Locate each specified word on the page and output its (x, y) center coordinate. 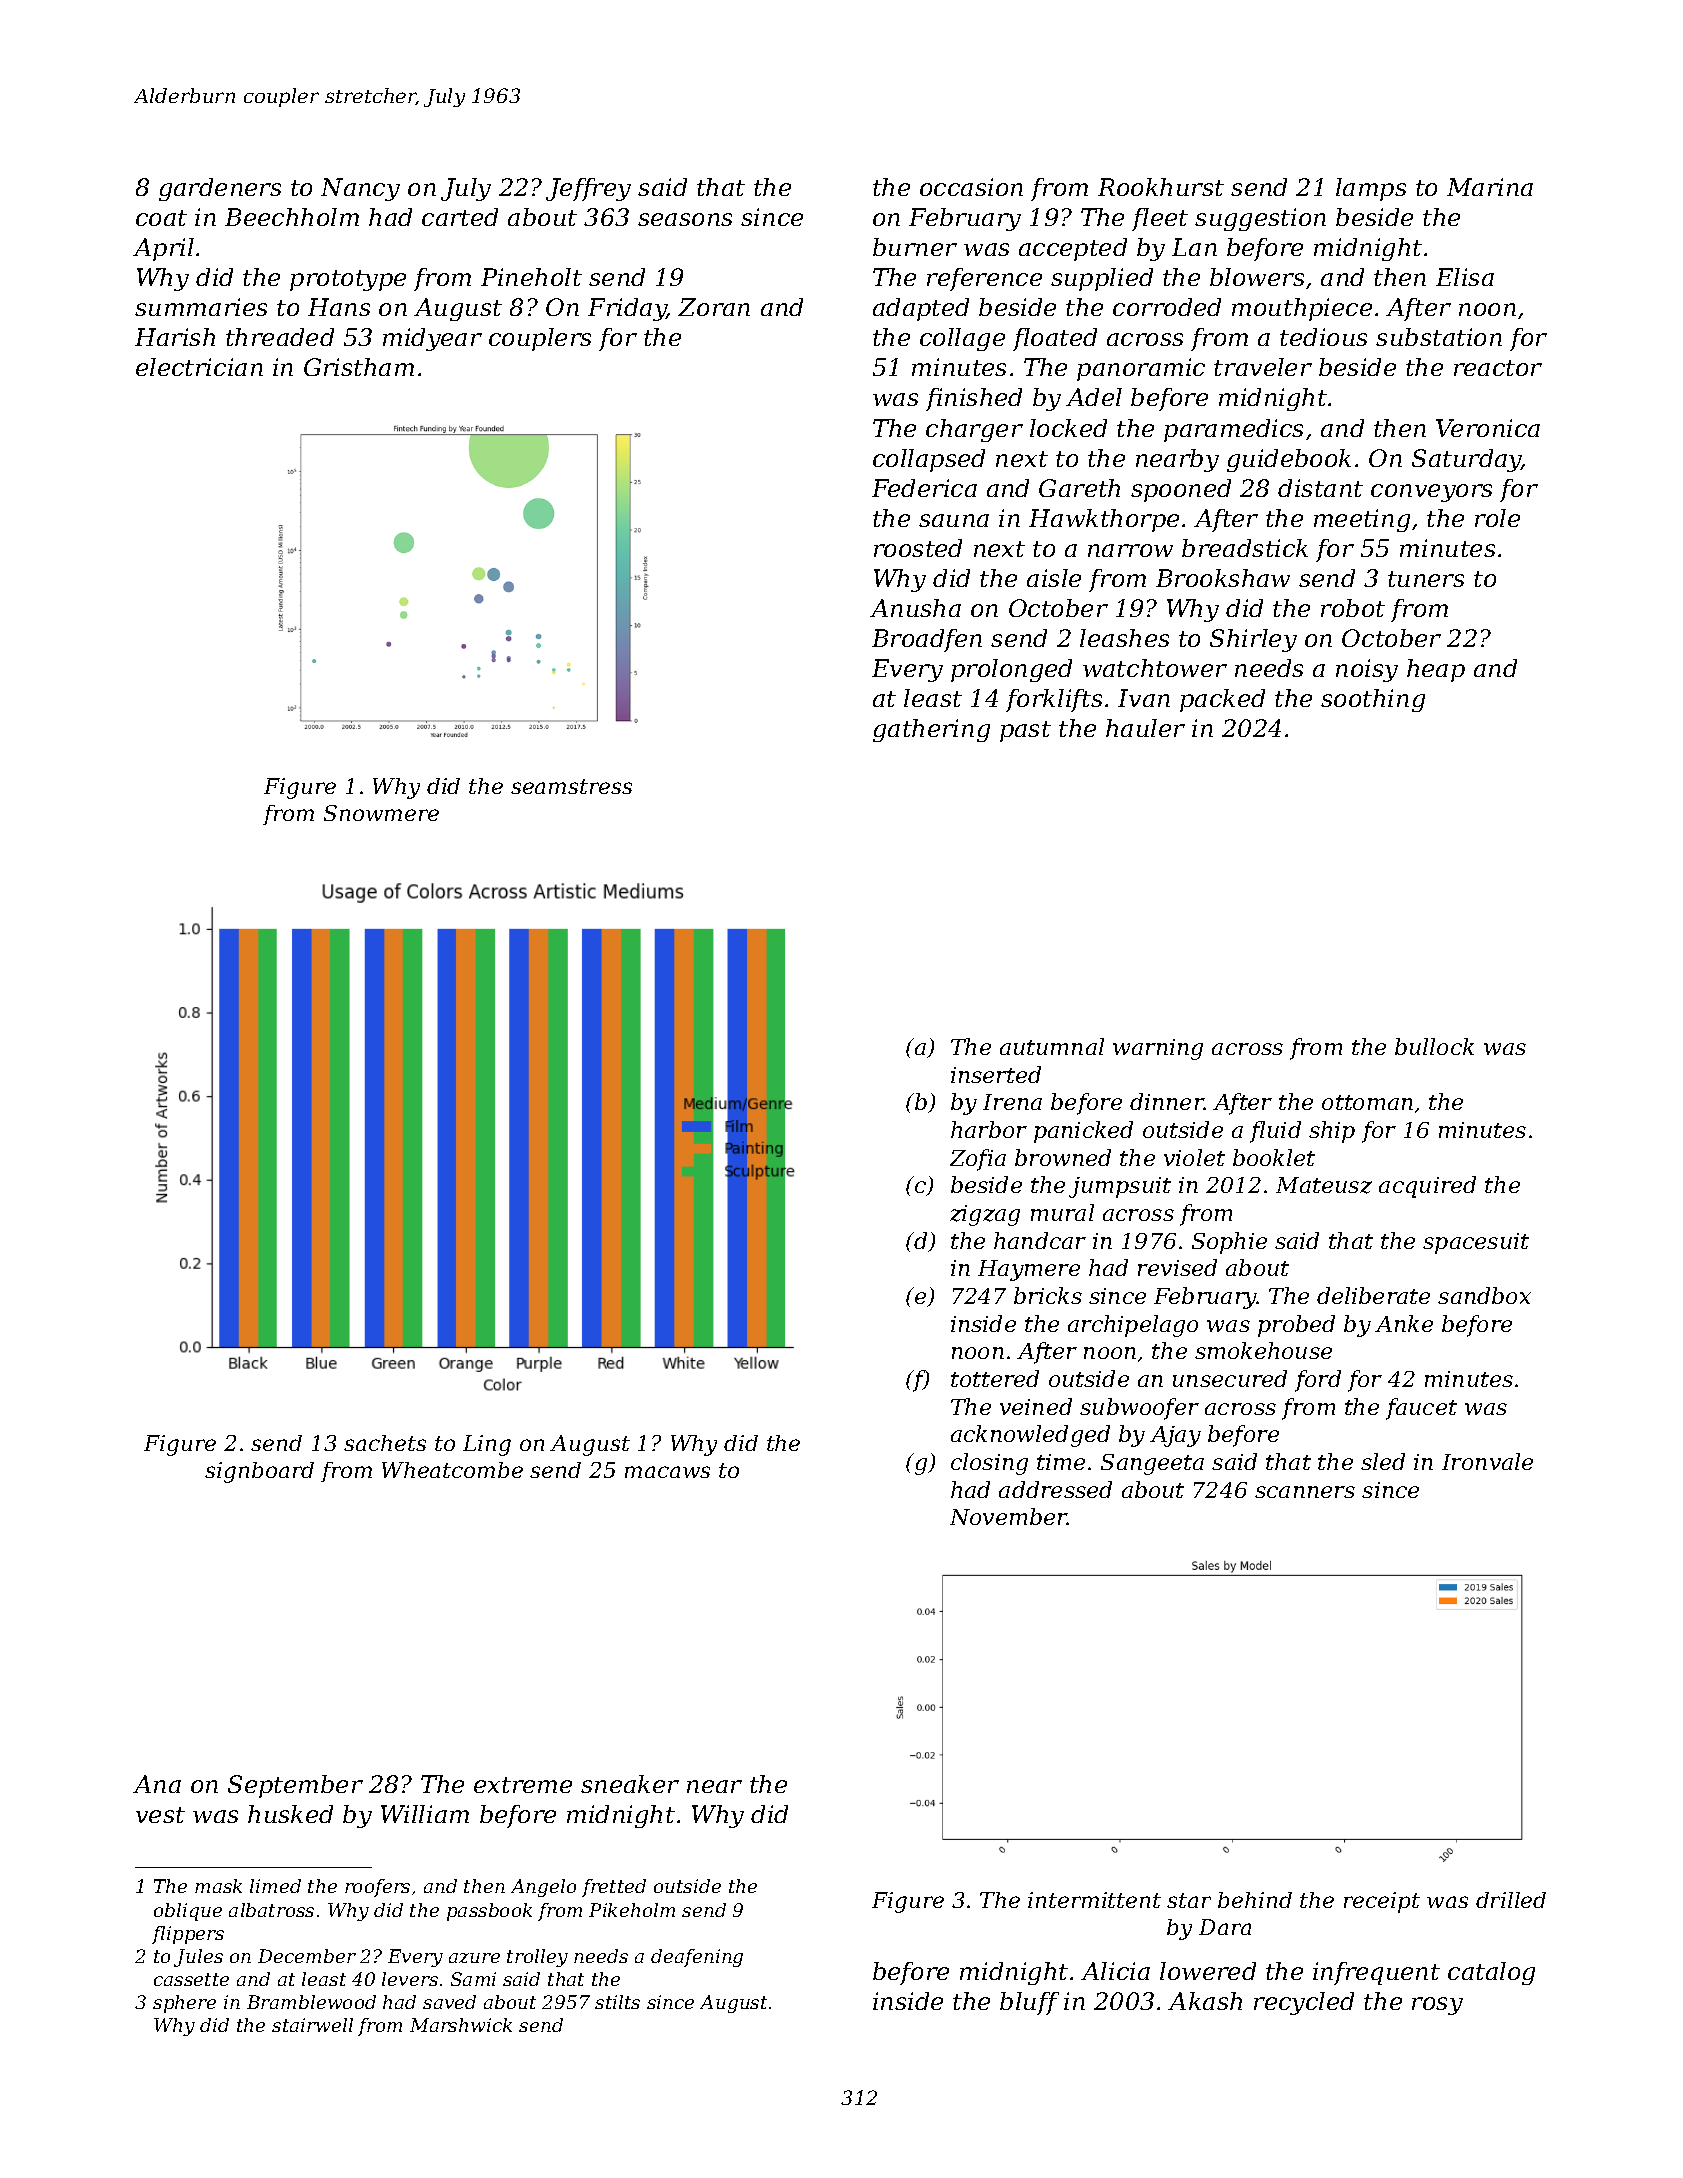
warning (1158, 1049)
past (1025, 731)
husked (290, 1814)
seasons (685, 219)
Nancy (360, 189)
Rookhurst (1161, 187)
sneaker (630, 1784)
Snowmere (381, 813)
